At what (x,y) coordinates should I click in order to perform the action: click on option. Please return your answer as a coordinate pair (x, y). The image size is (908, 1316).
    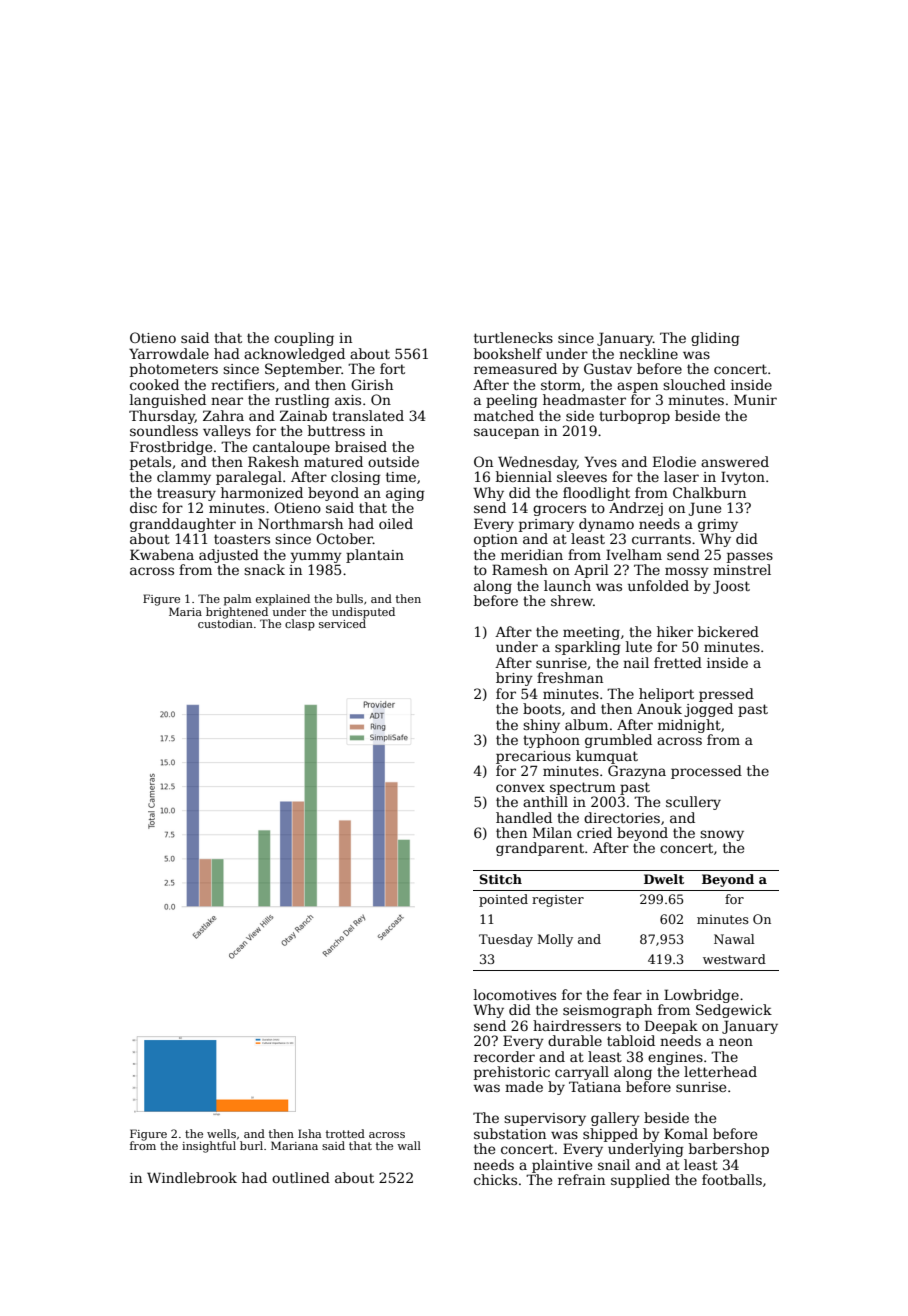
    Looking at the image, I should click on (496, 540).
